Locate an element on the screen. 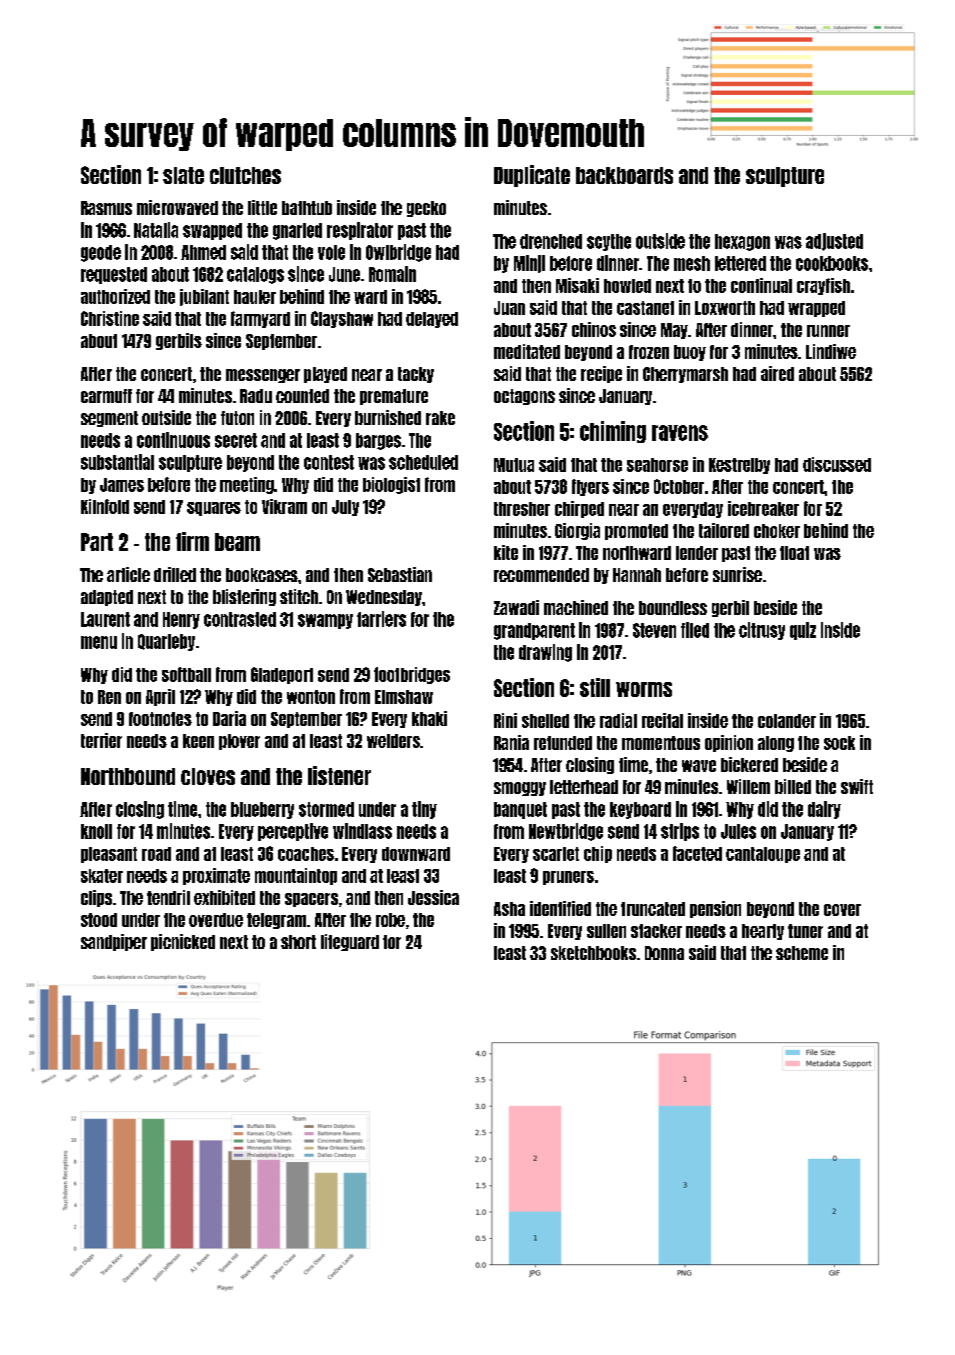 Image resolution: width=955 pixels, height=1355 pixels. earmuff is located at coordinates (106, 396).
